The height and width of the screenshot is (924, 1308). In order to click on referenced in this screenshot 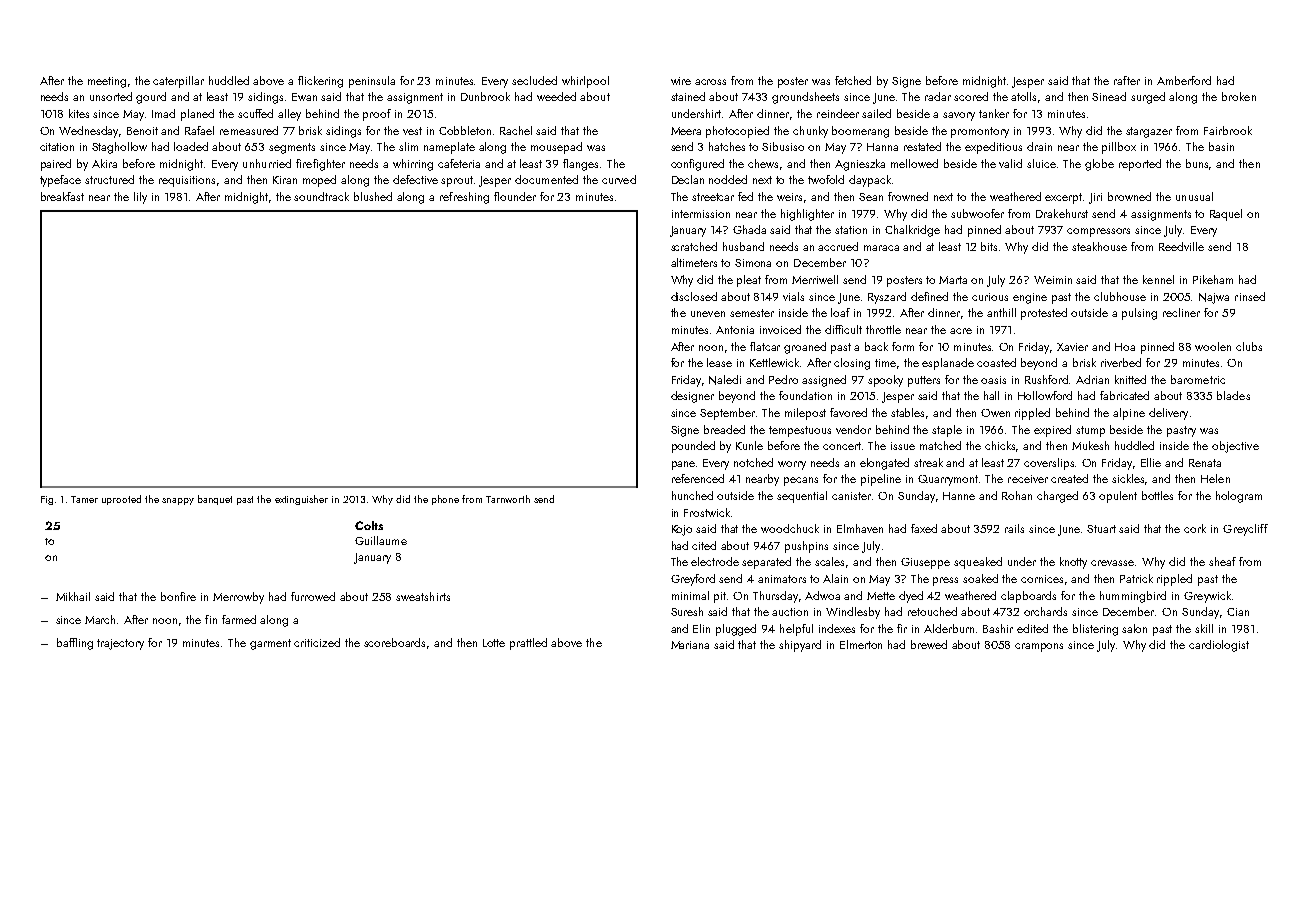, I will do `click(698, 478)`.
